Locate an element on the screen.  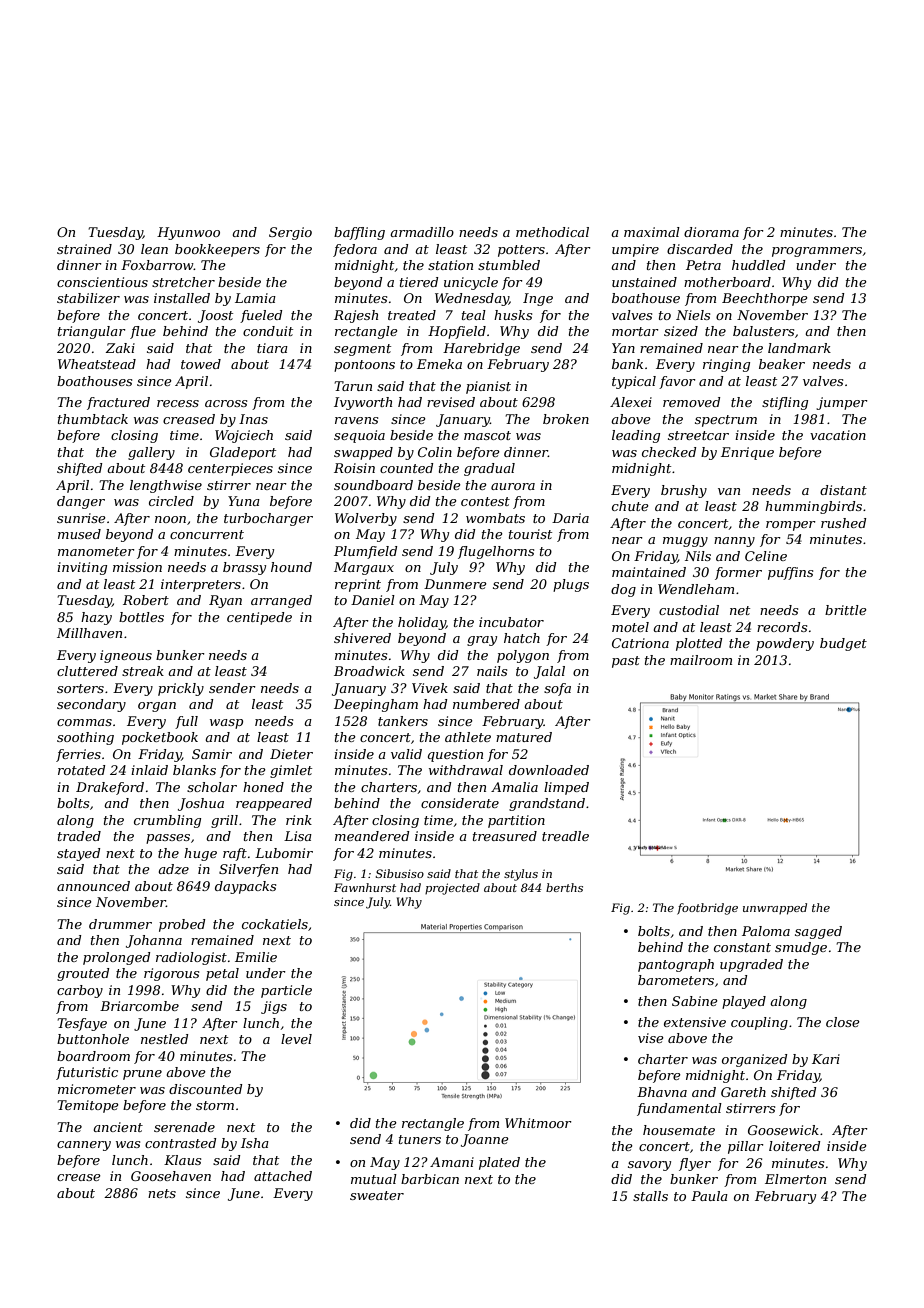
sweater is located at coordinates (377, 1195).
